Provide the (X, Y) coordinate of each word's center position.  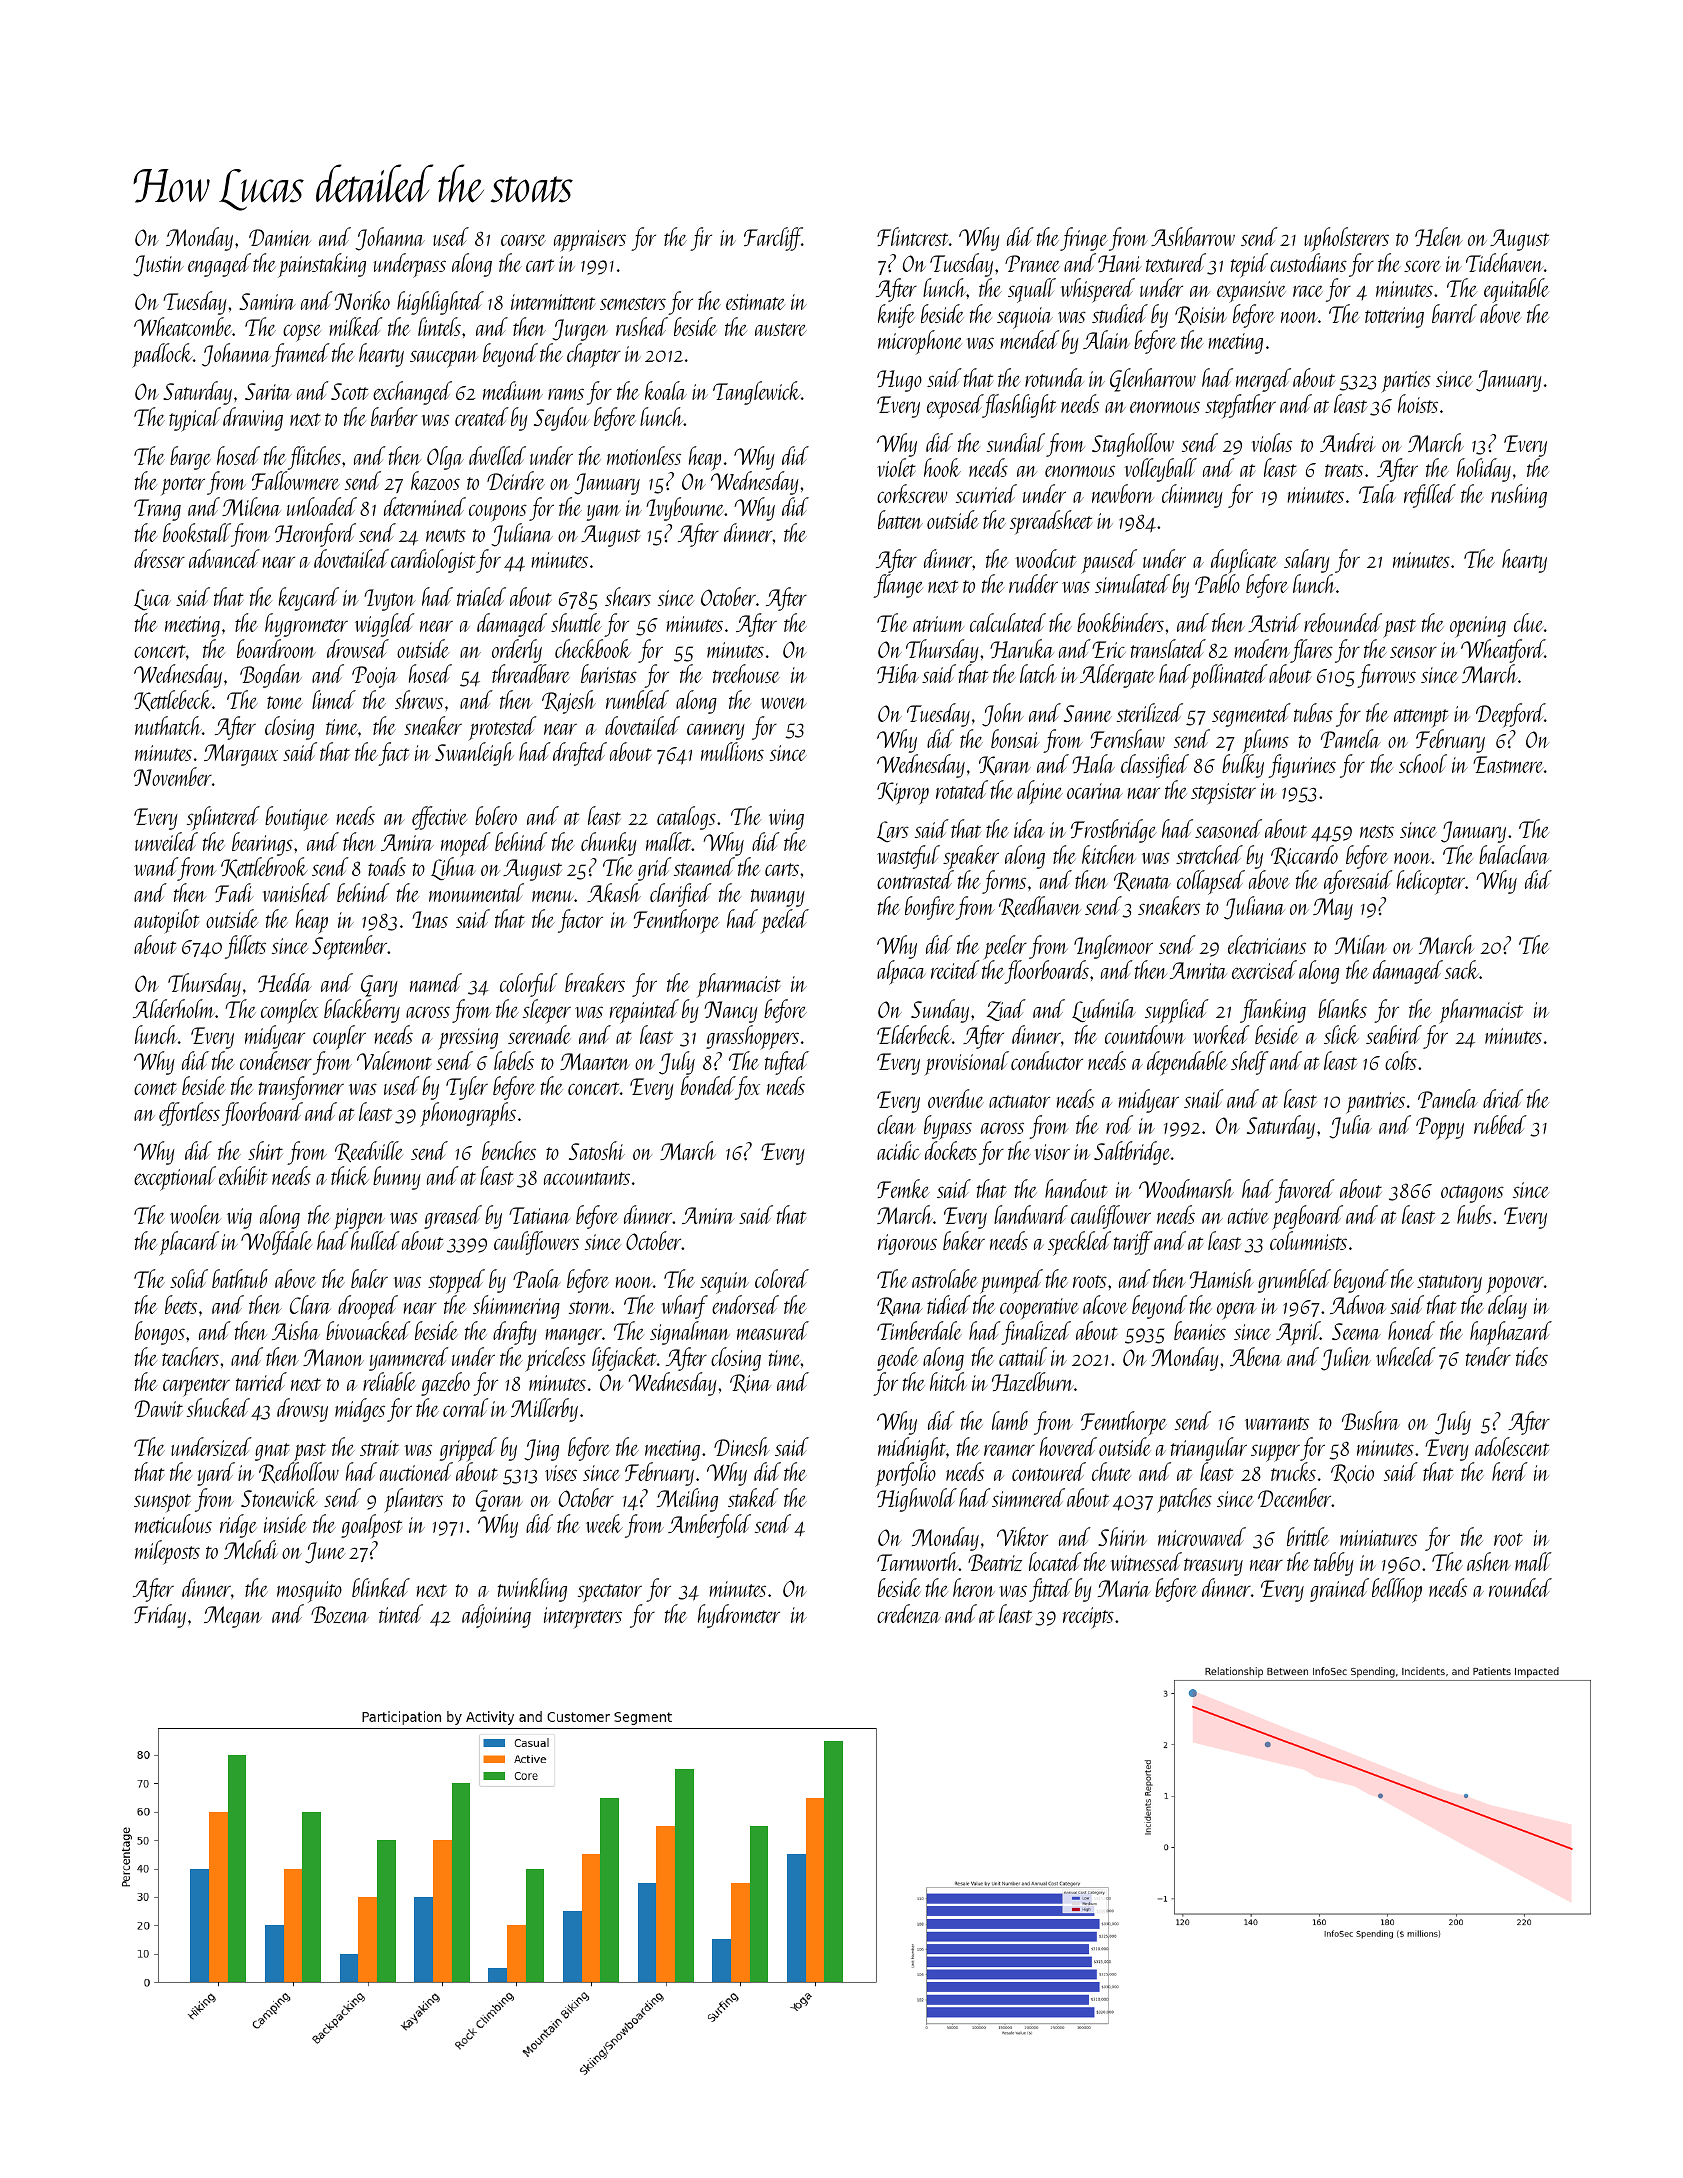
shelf (1250, 1063)
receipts (1088, 1618)
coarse (523, 240)
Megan (233, 1617)
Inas (430, 919)
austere (781, 329)
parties (1406, 382)
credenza (909, 1613)
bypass (948, 1127)
